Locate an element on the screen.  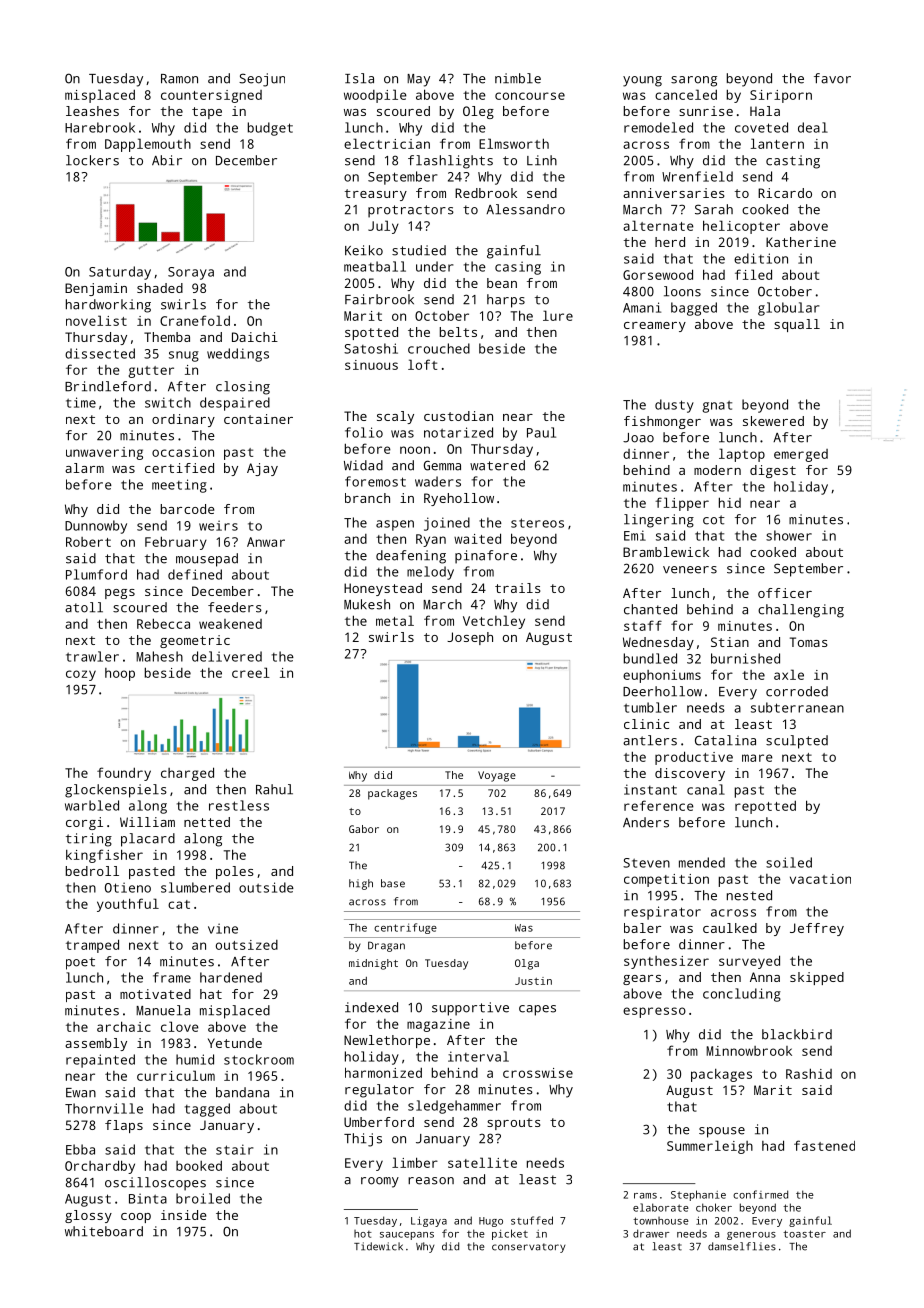
inside is located at coordinates (183, 1215).
